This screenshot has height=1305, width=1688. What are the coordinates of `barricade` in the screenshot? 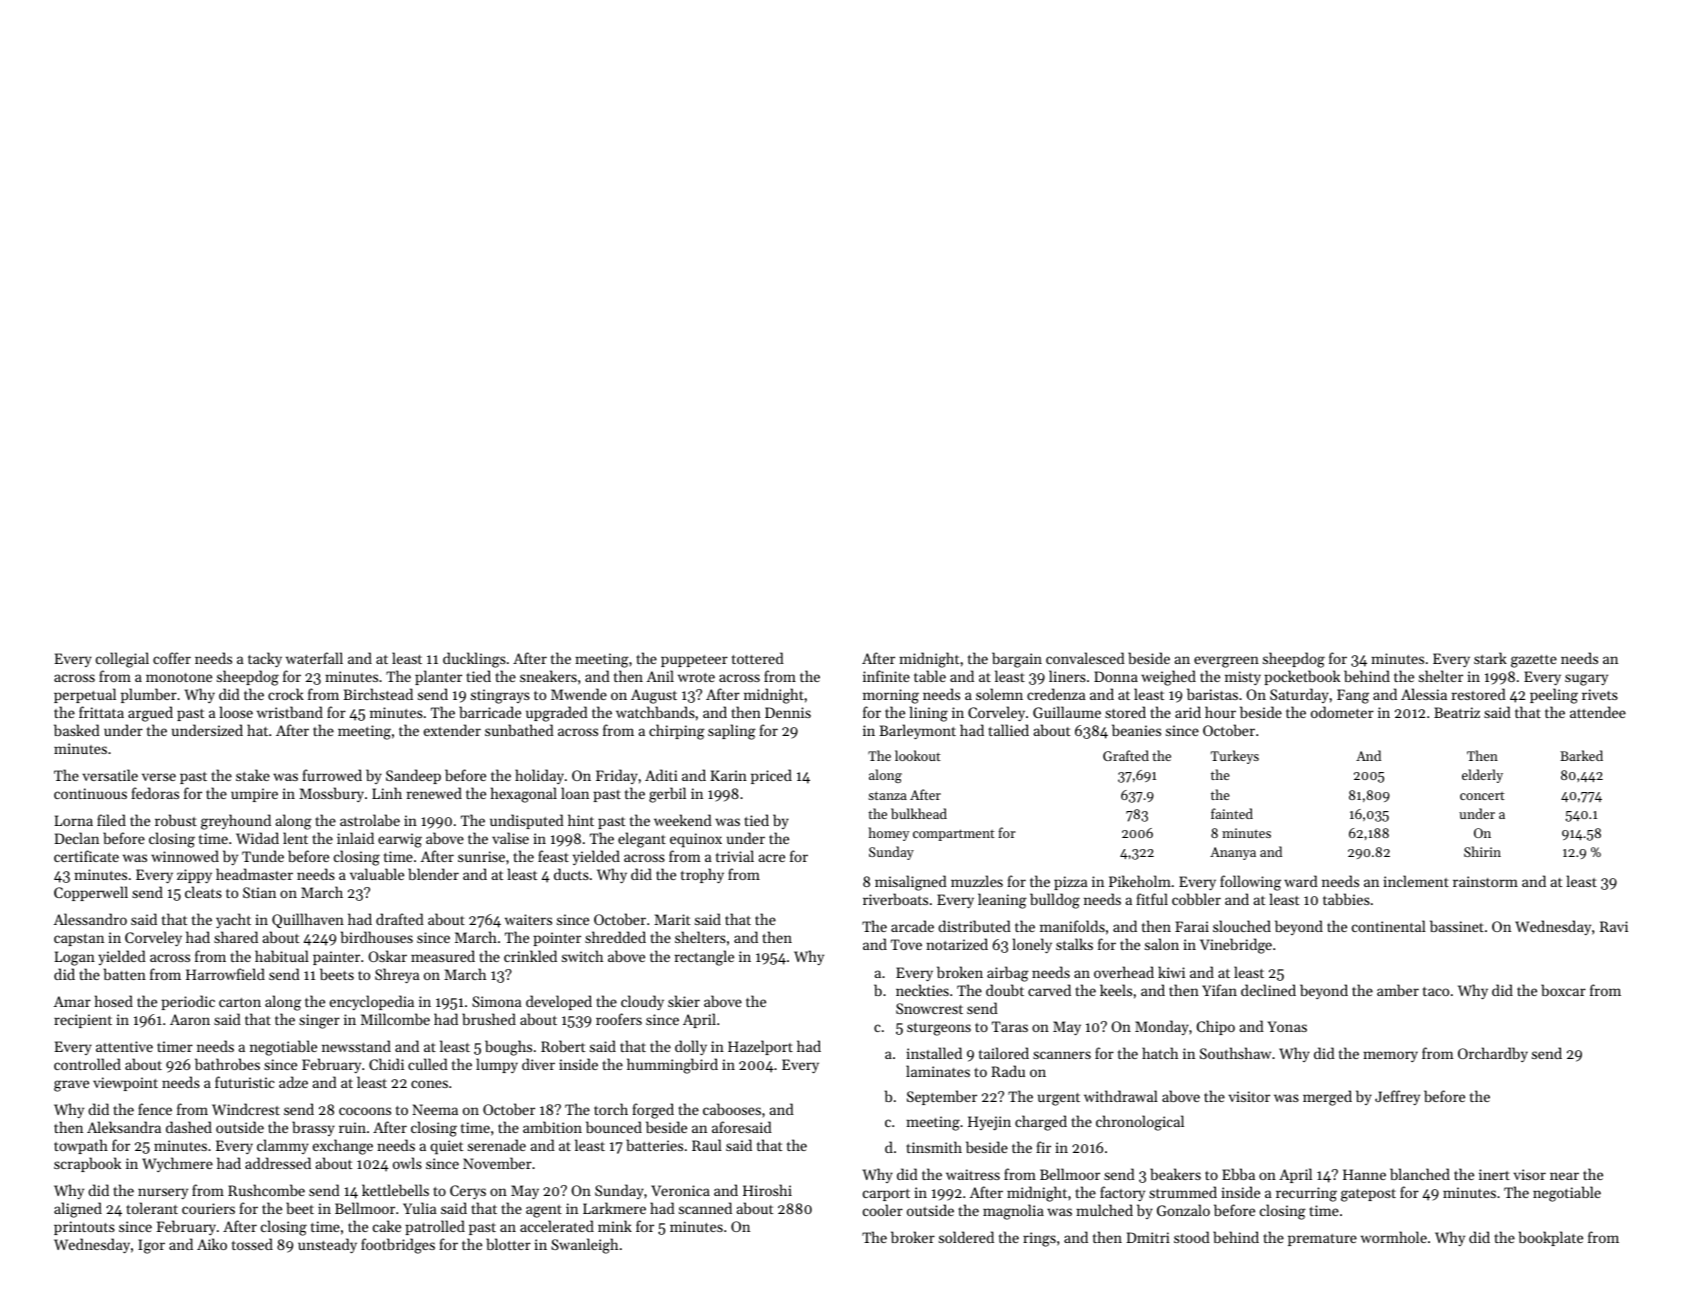 It's located at (490, 712).
